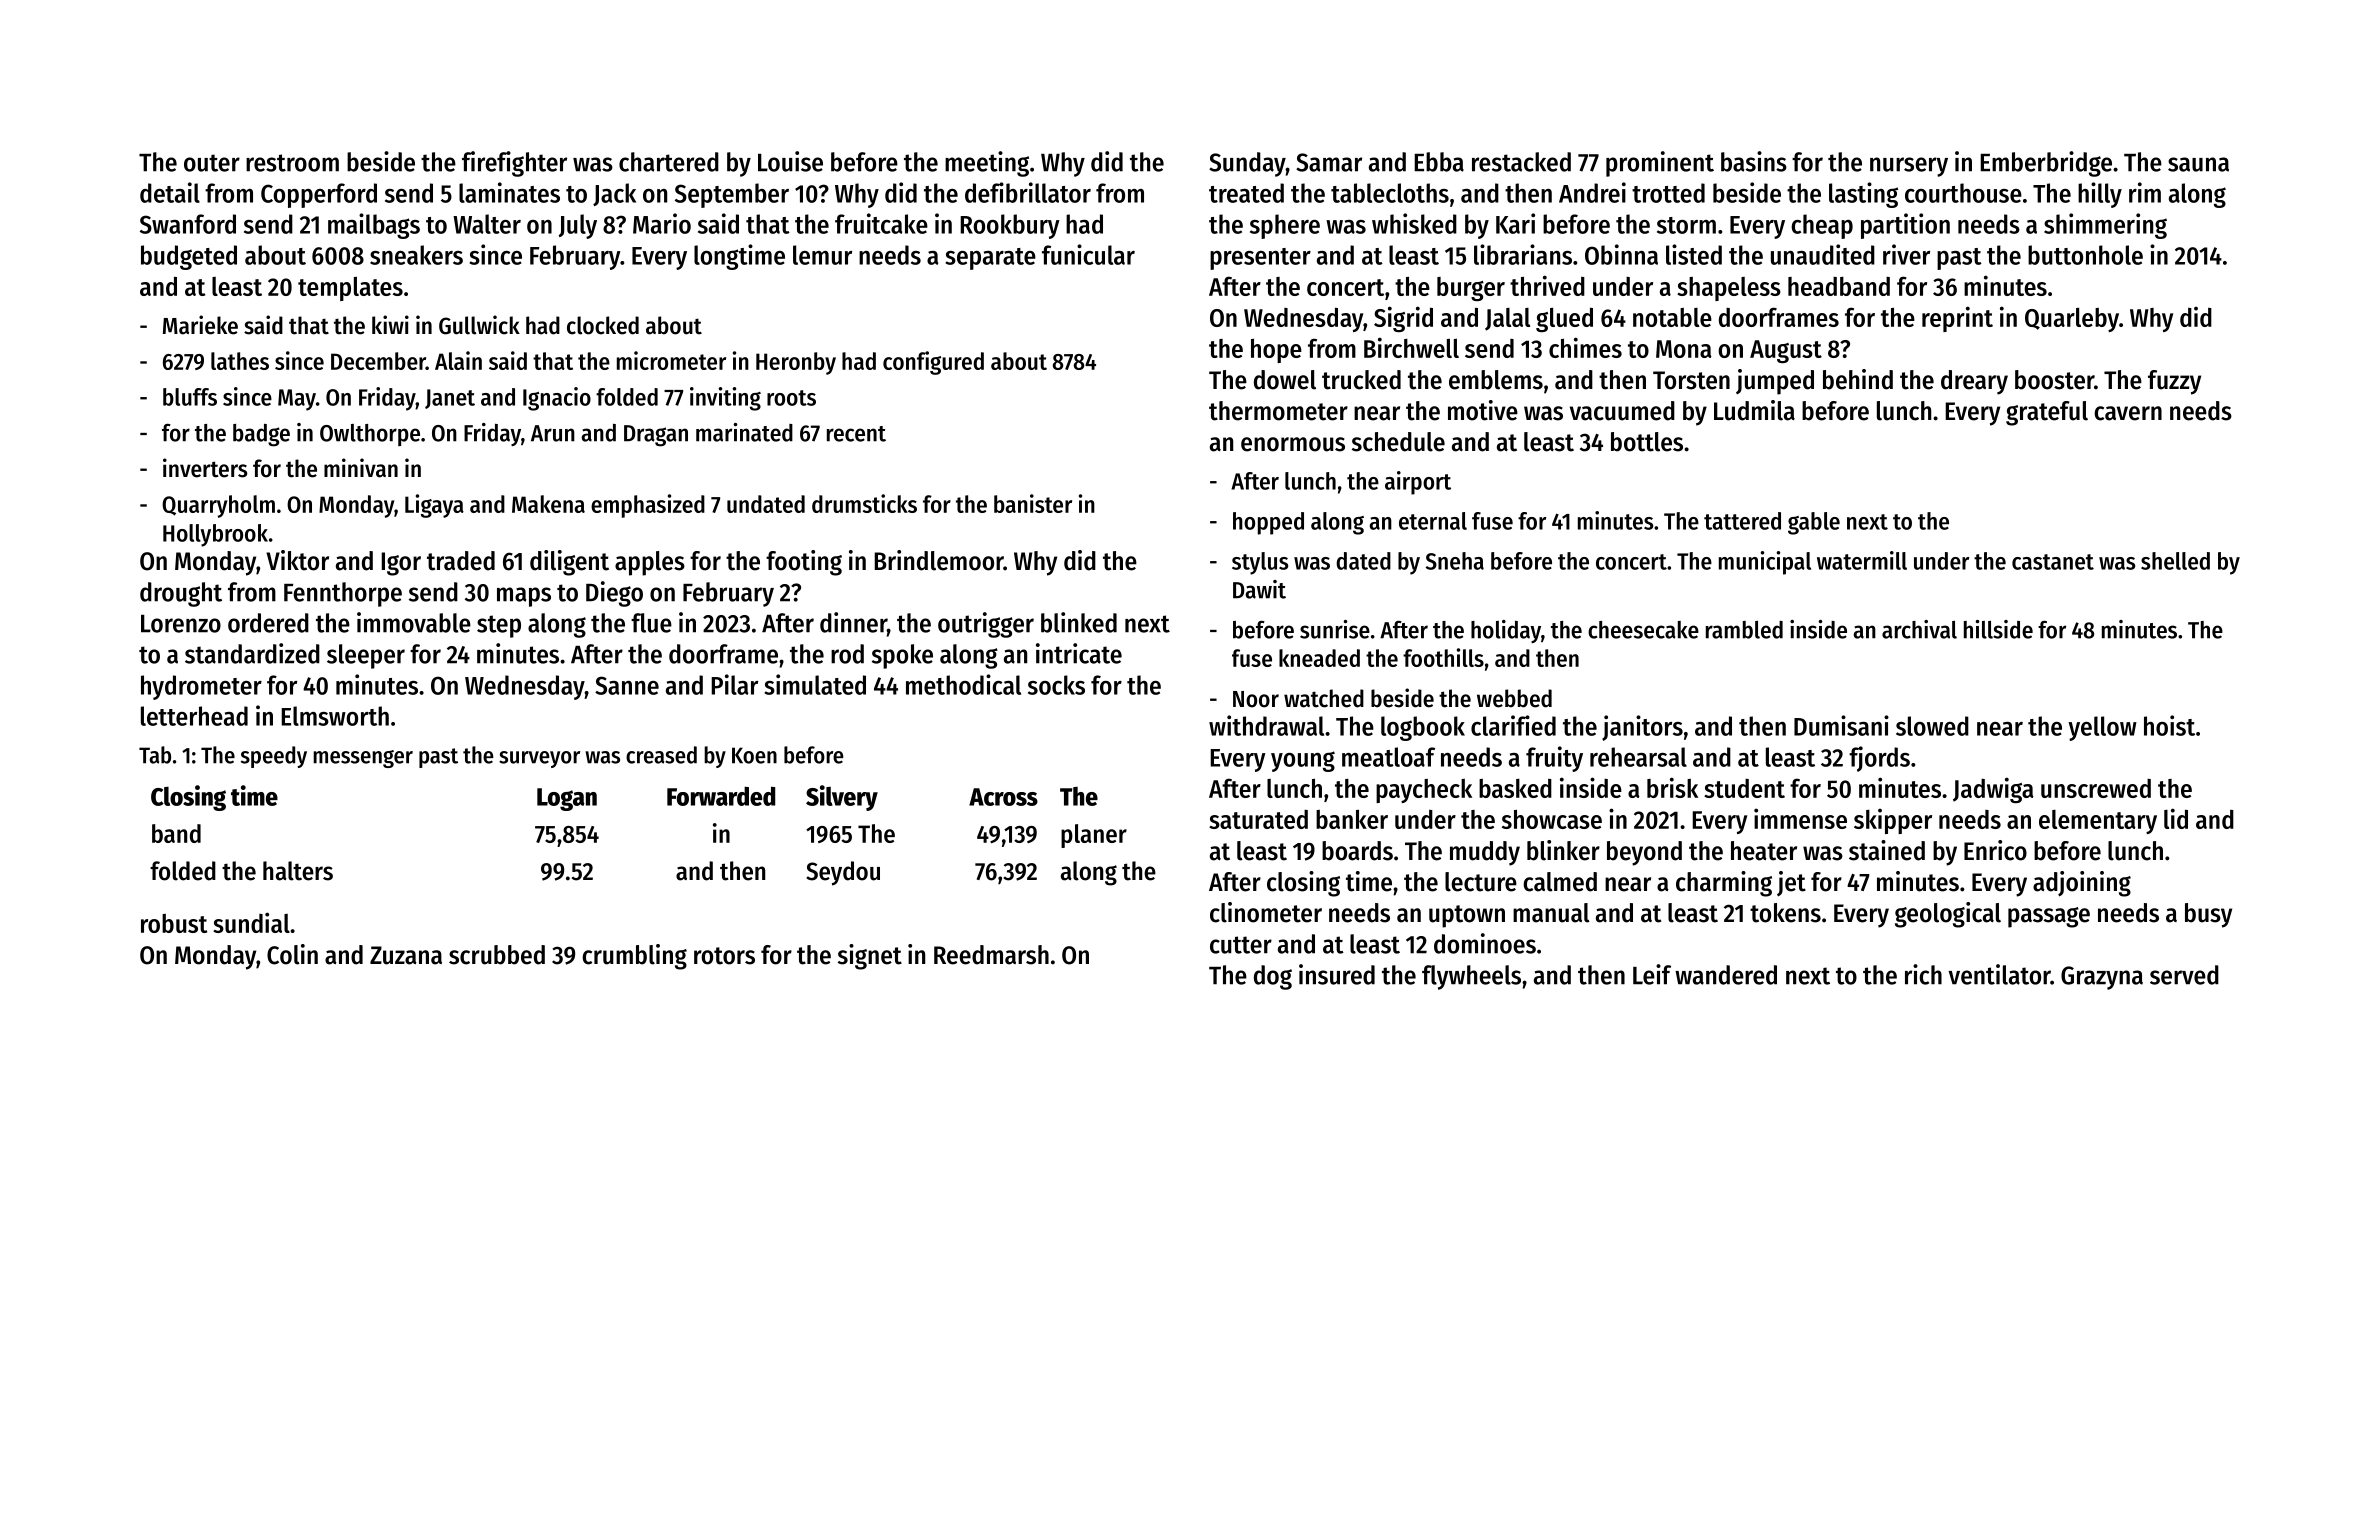  I want to click on banker, so click(1352, 819).
